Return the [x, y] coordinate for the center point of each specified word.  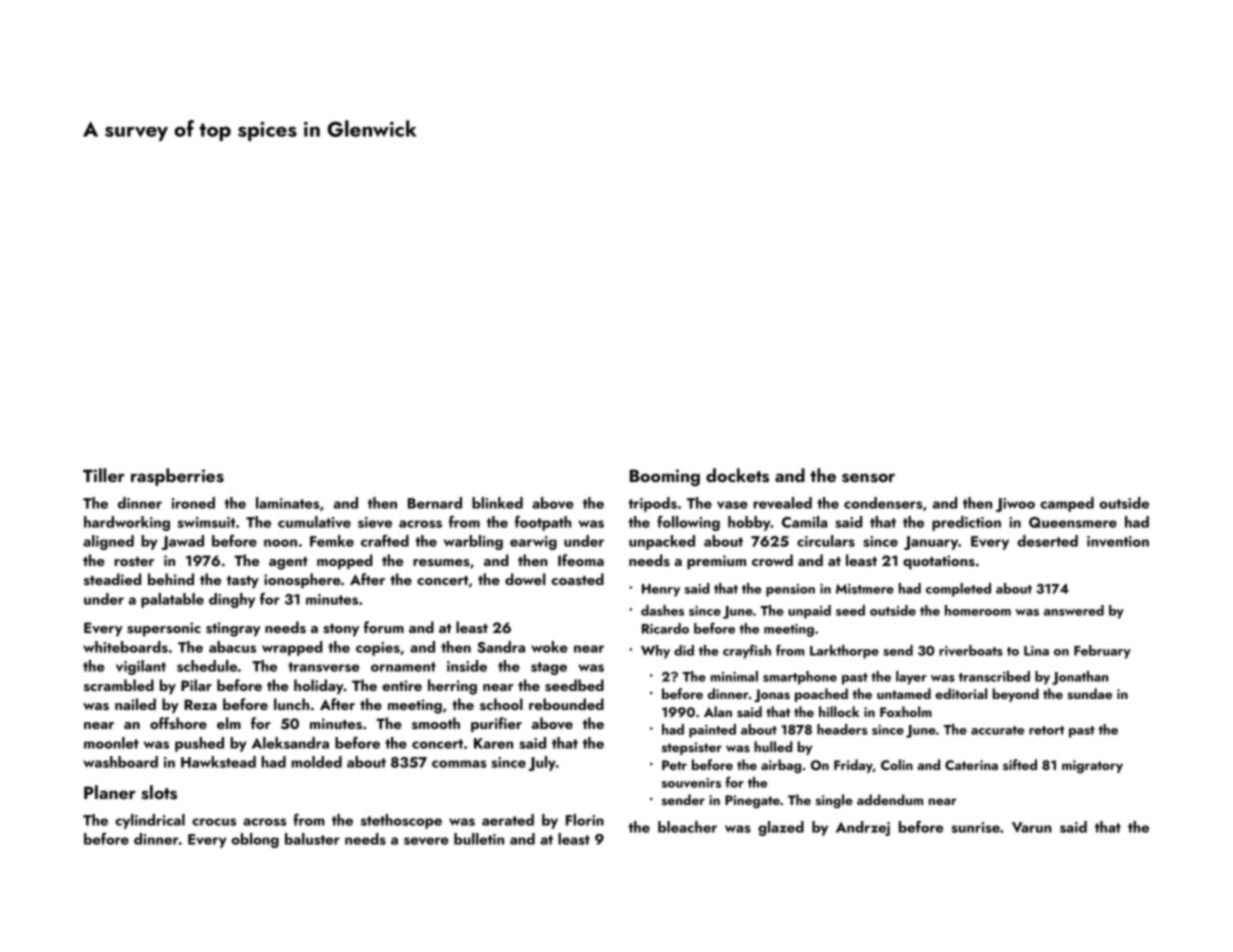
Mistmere [865, 589]
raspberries [177, 477]
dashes [662, 610]
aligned [108, 542]
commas [459, 764]
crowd [772, 560]
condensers [883, 503]
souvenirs [691, 783]
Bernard [435, 503]
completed [958, 590]
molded [316, 762]
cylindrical [150, 821]
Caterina [971, 765]
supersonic [164, 629]
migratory [1092, 766]
